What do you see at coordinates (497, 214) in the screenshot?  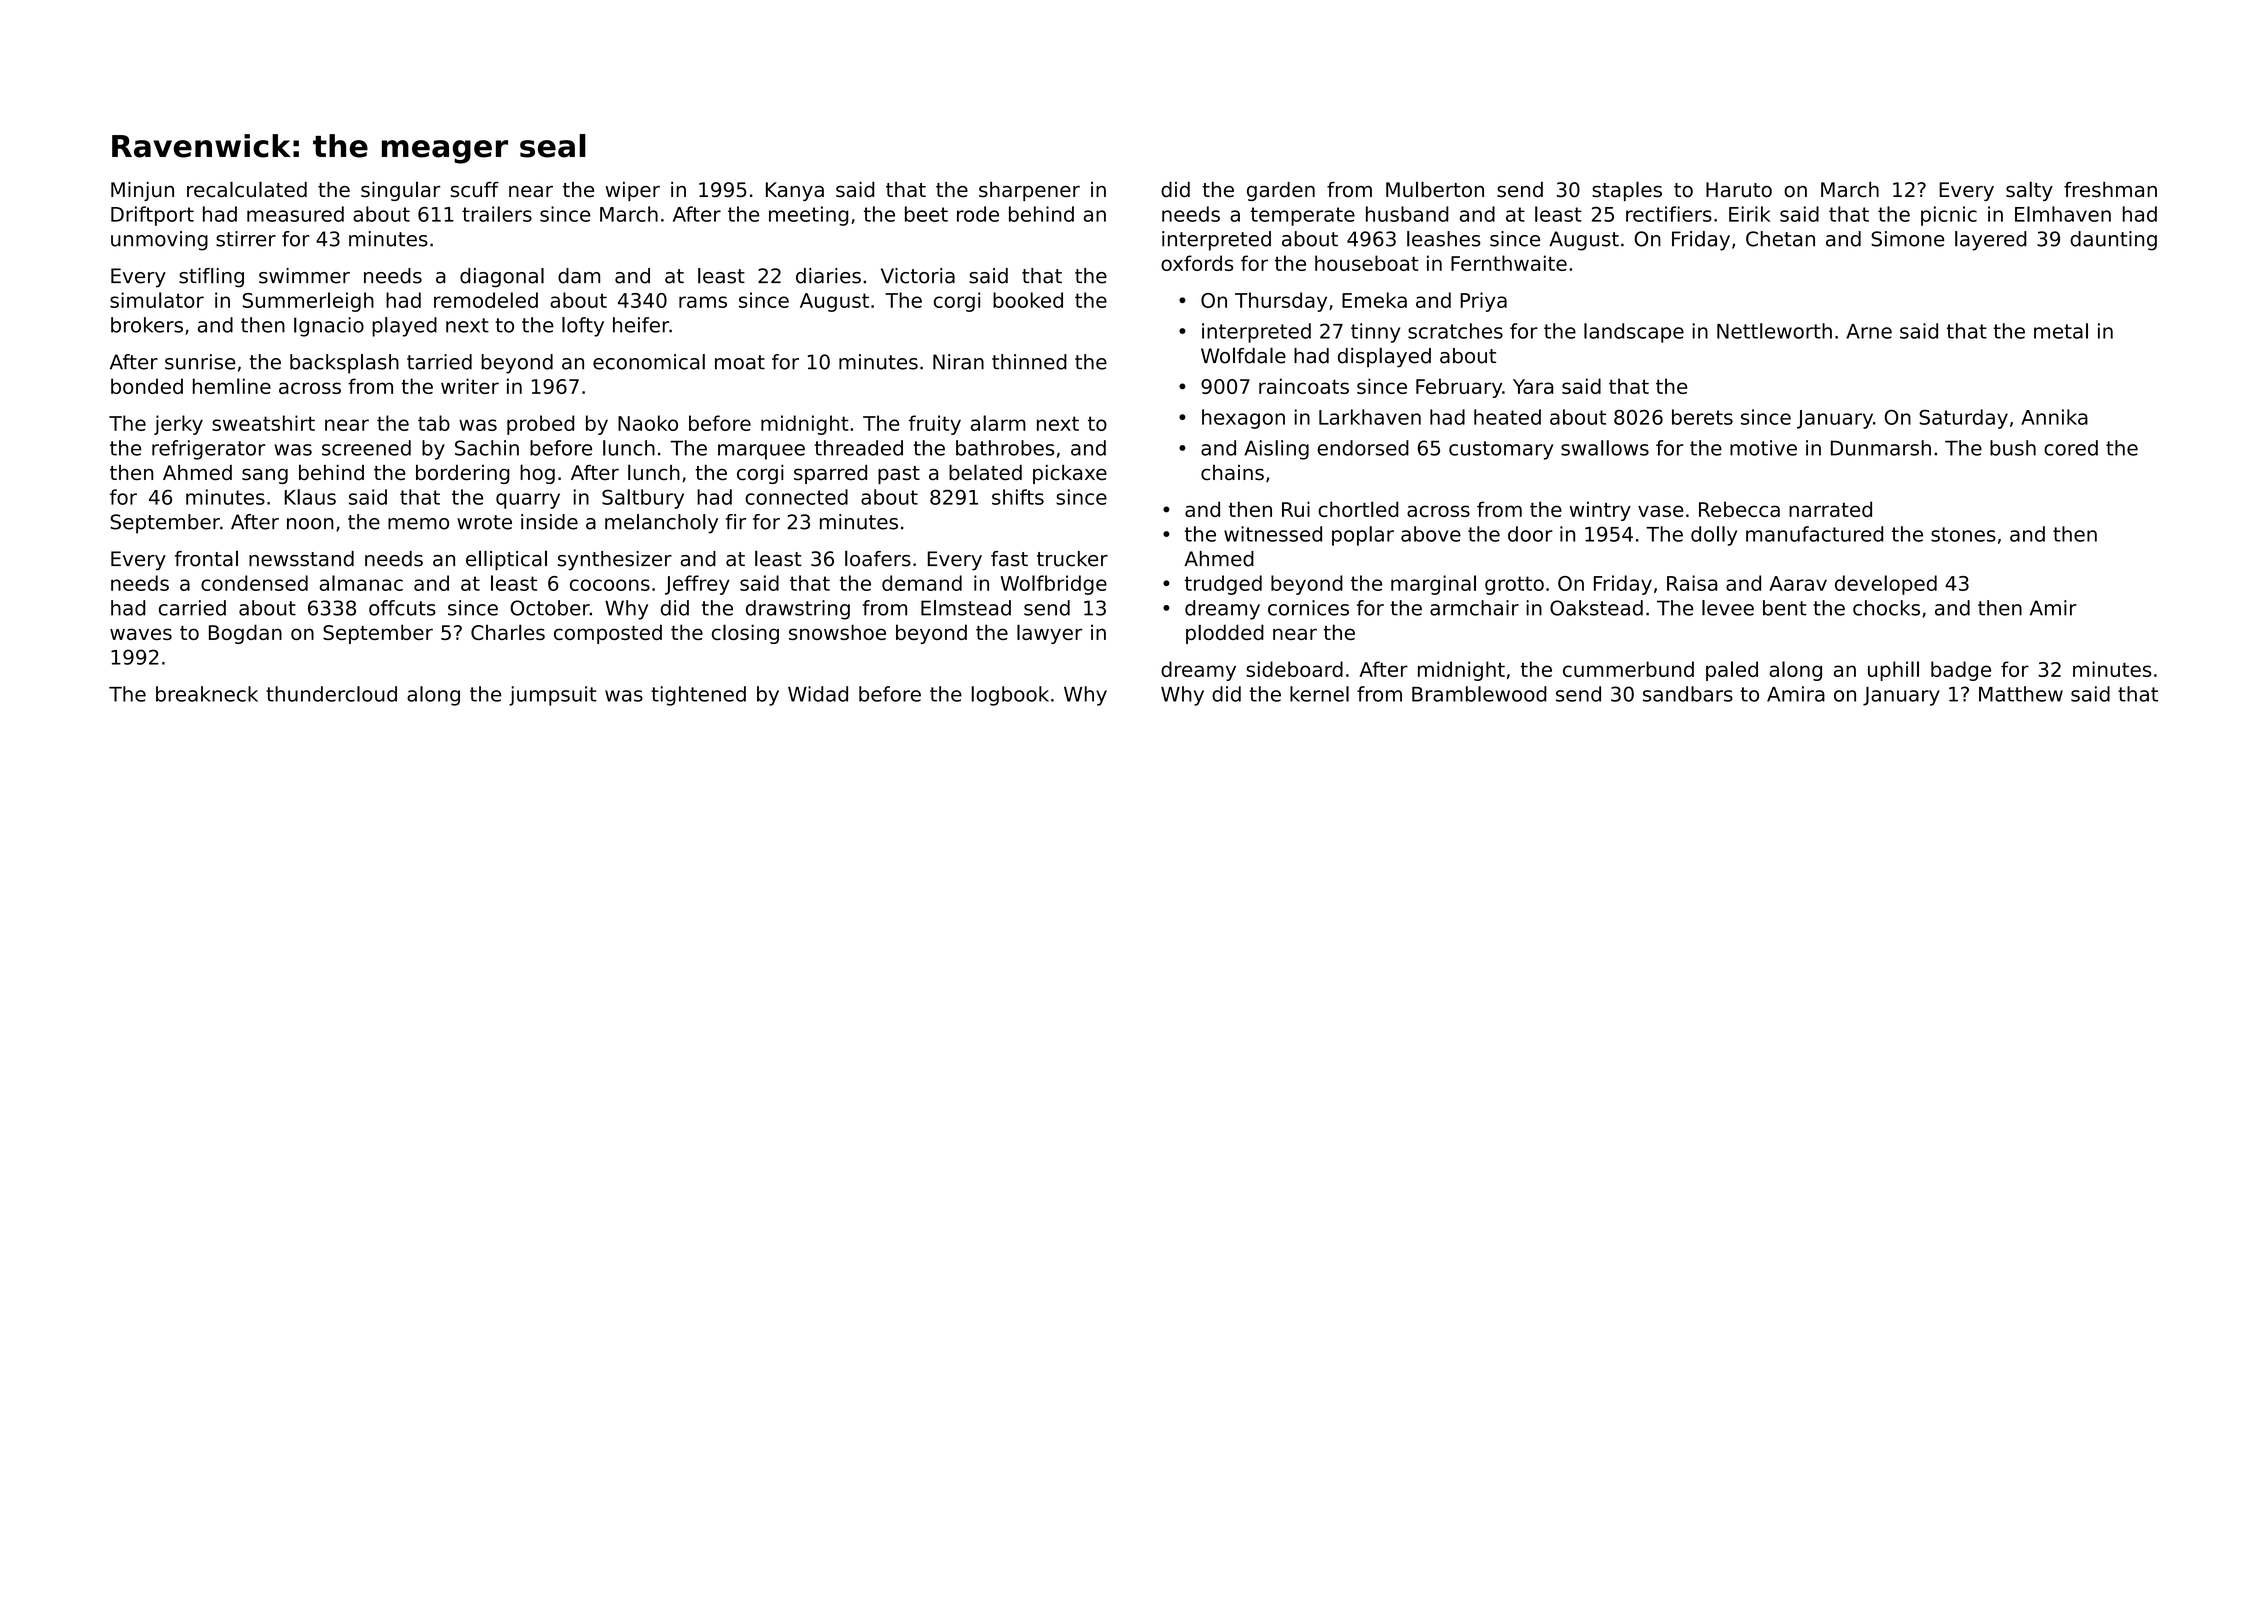 I see `trailers` at bounding box center [497, 214].
